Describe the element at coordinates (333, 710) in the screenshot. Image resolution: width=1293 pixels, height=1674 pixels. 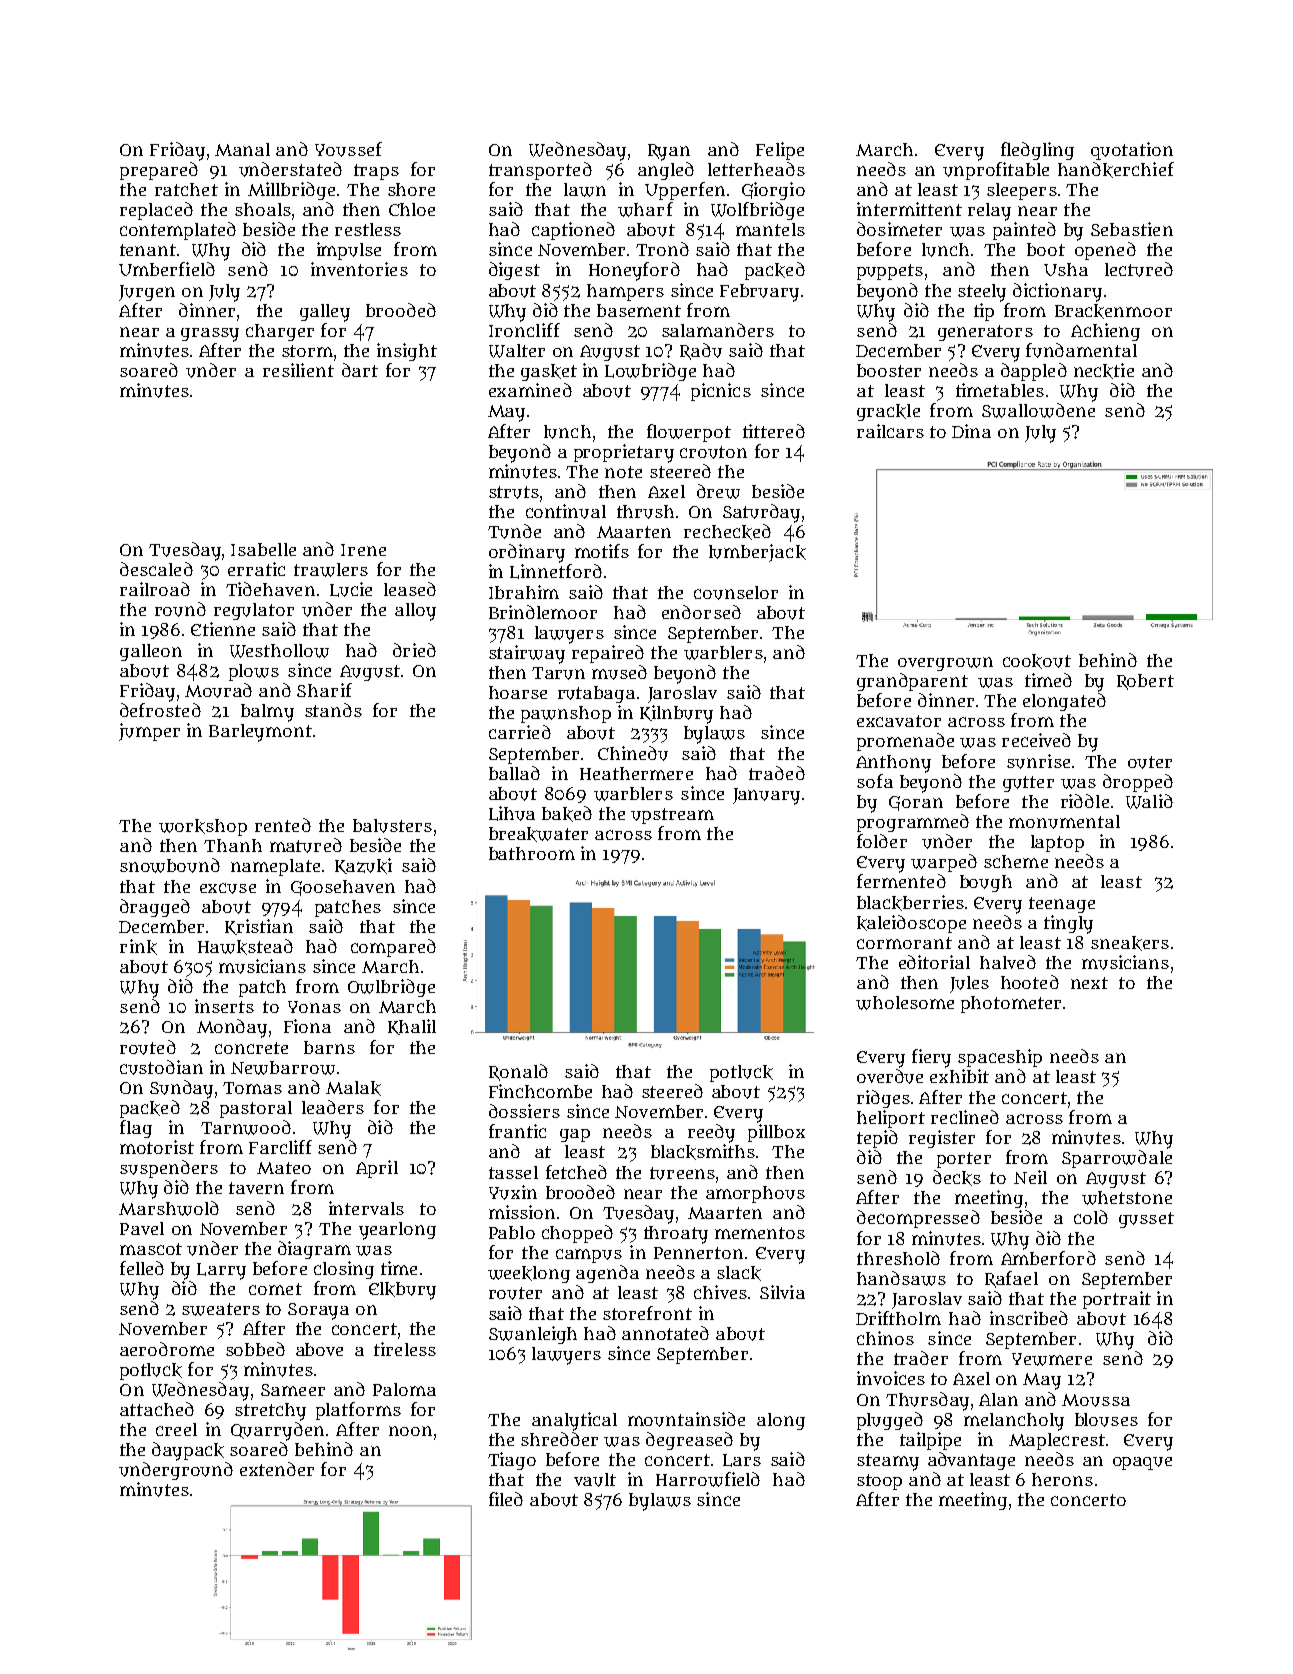
I see `stands` at that location.
